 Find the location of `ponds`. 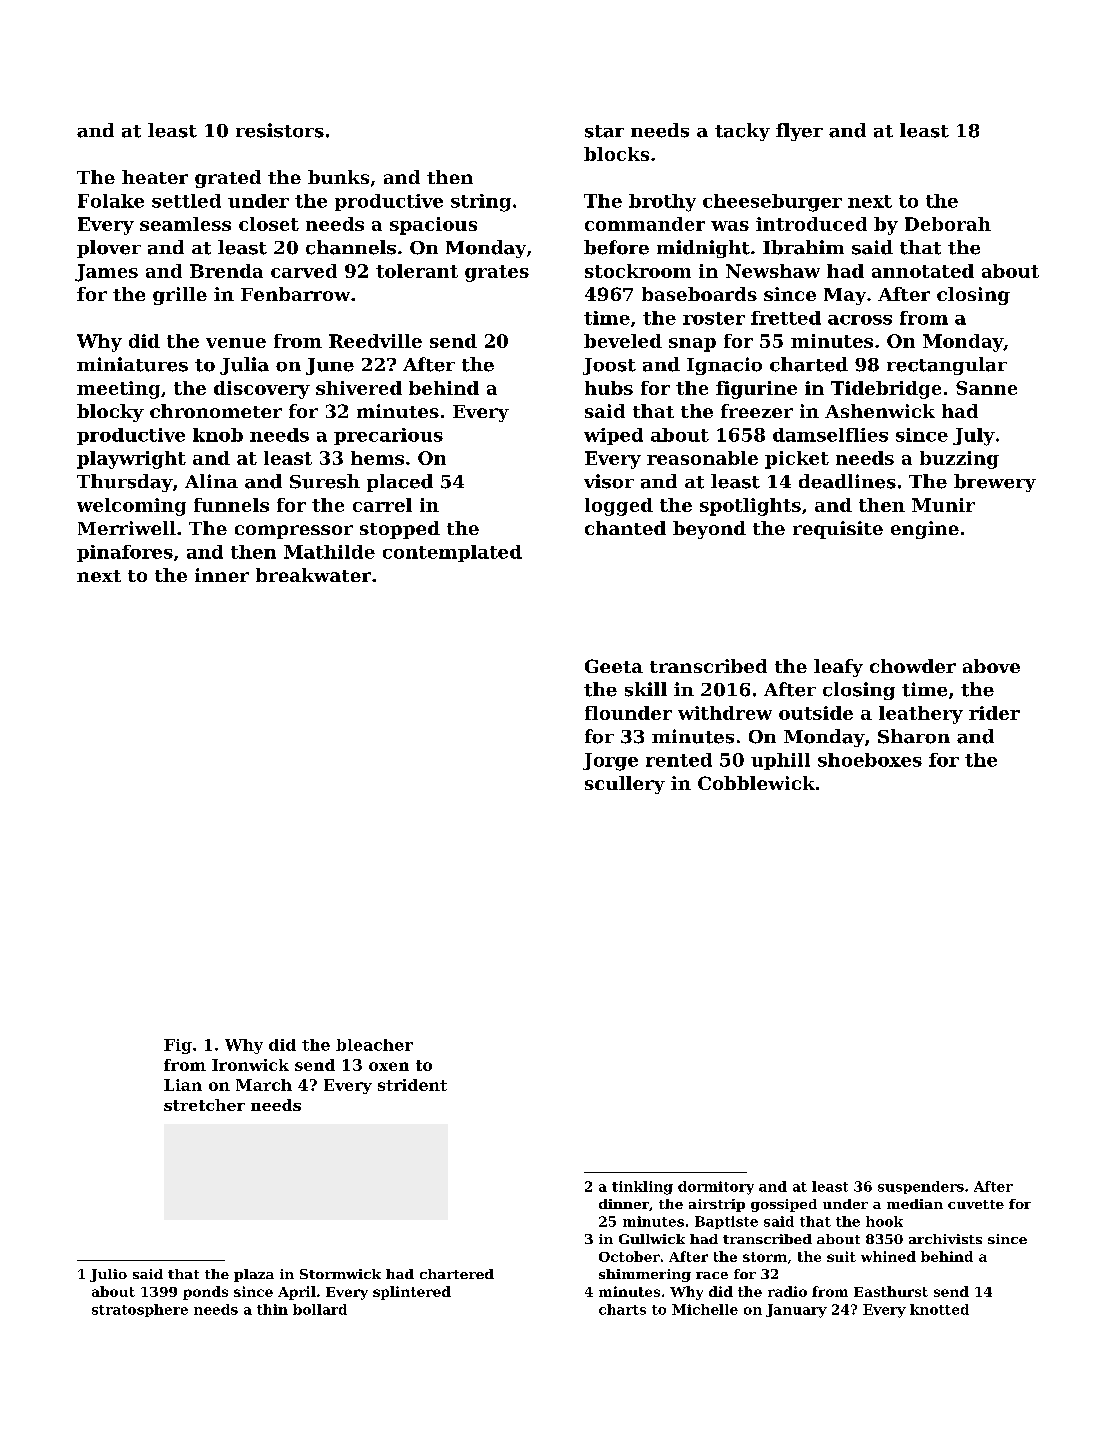

ponds is located at coordinates (205, 1293).
